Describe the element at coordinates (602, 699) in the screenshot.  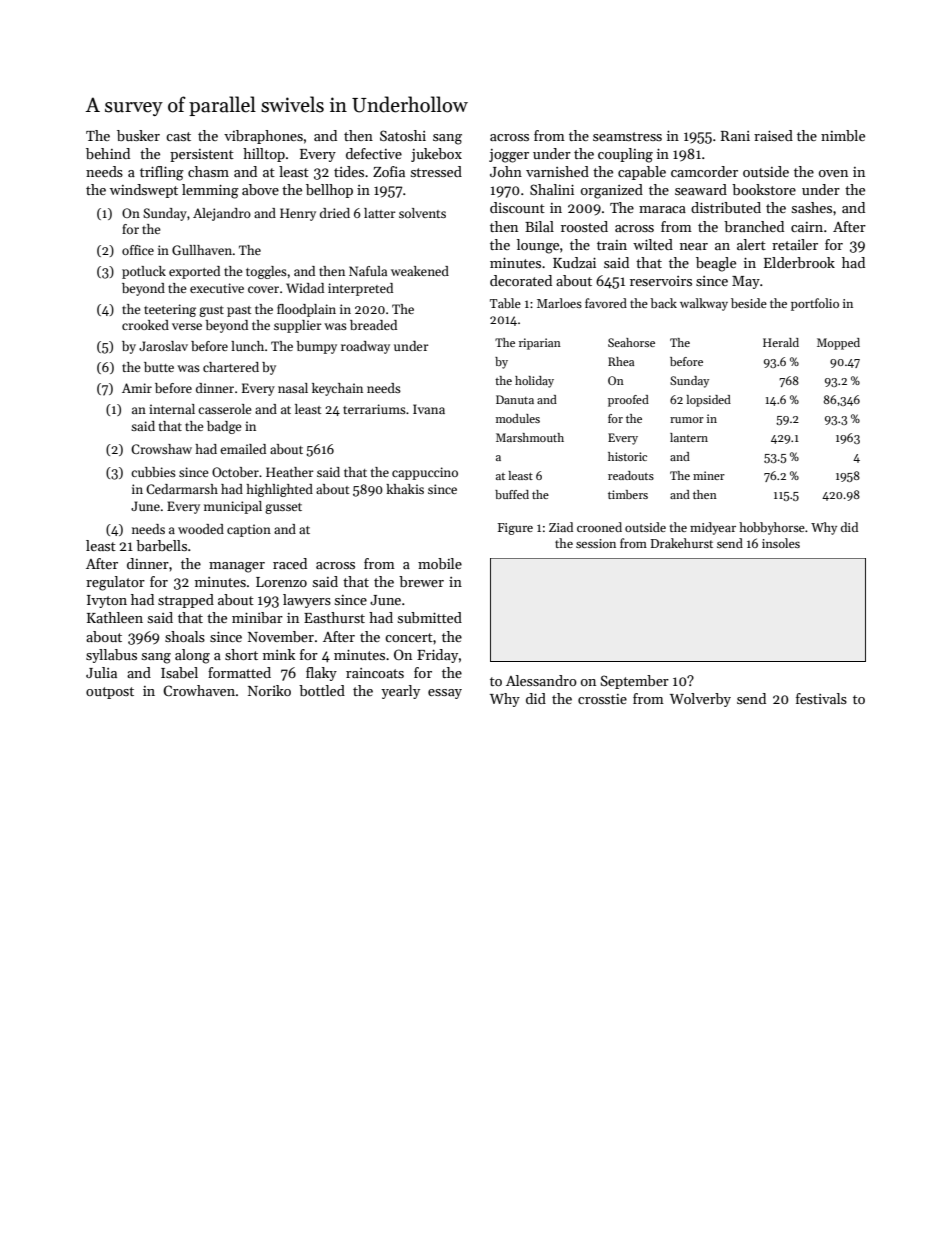
I see `crosstie` at that location.
